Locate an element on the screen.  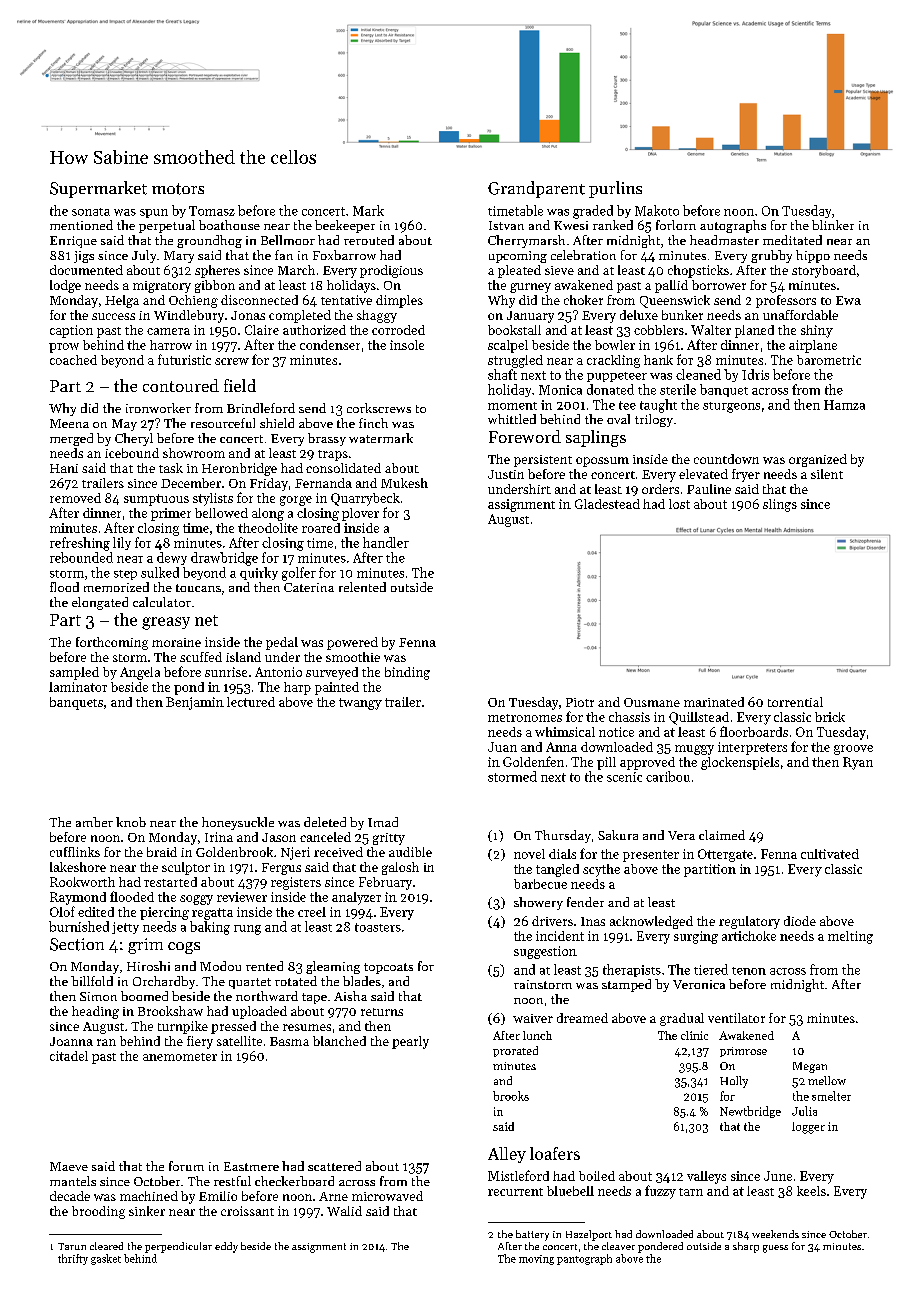
knob is located at coordinates (131, 822).
